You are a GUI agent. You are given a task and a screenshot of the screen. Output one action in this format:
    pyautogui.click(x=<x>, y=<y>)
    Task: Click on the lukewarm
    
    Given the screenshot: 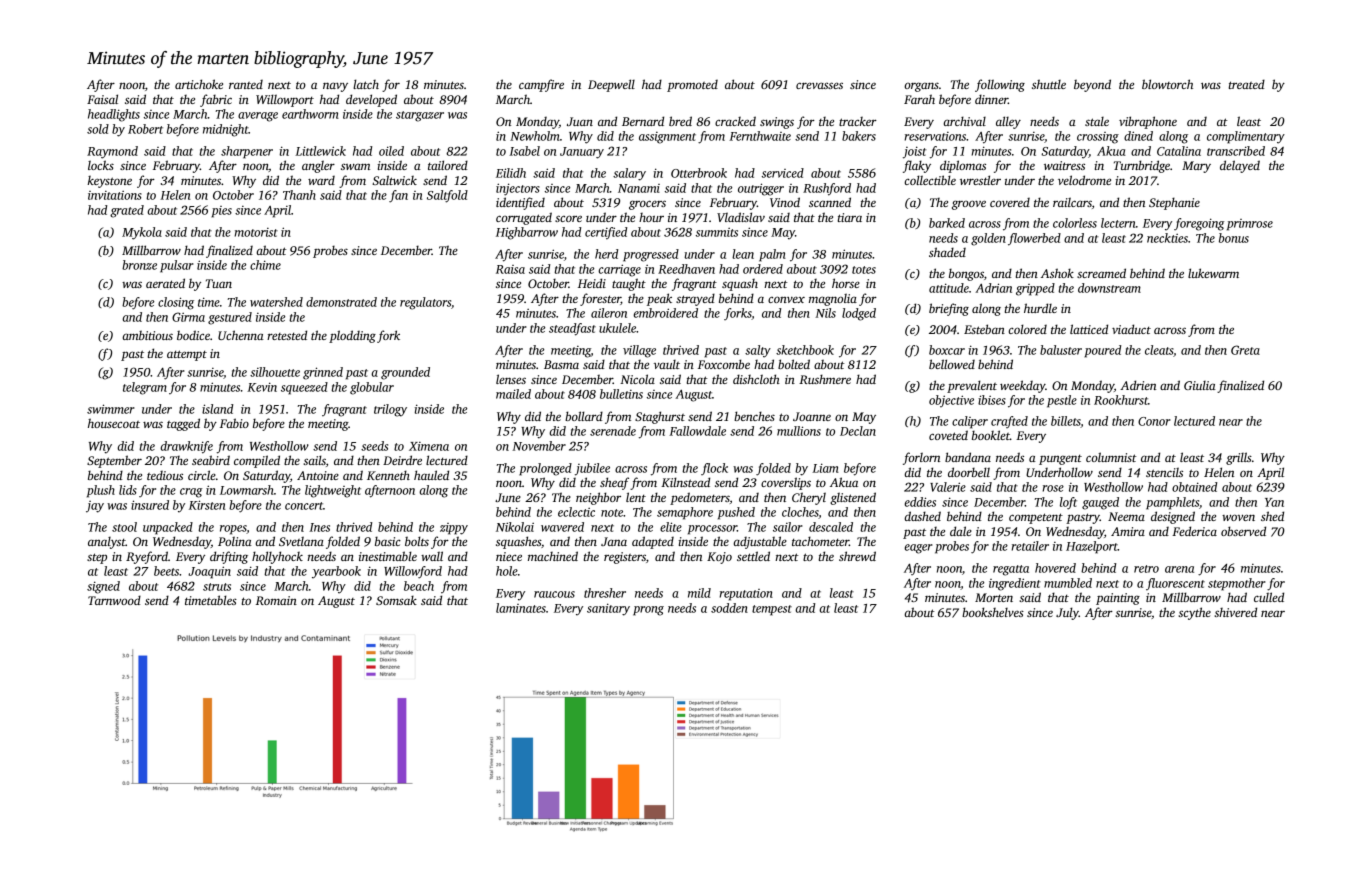 What is the action you would take?
    pyautogui.click(x=1213, y=273)
